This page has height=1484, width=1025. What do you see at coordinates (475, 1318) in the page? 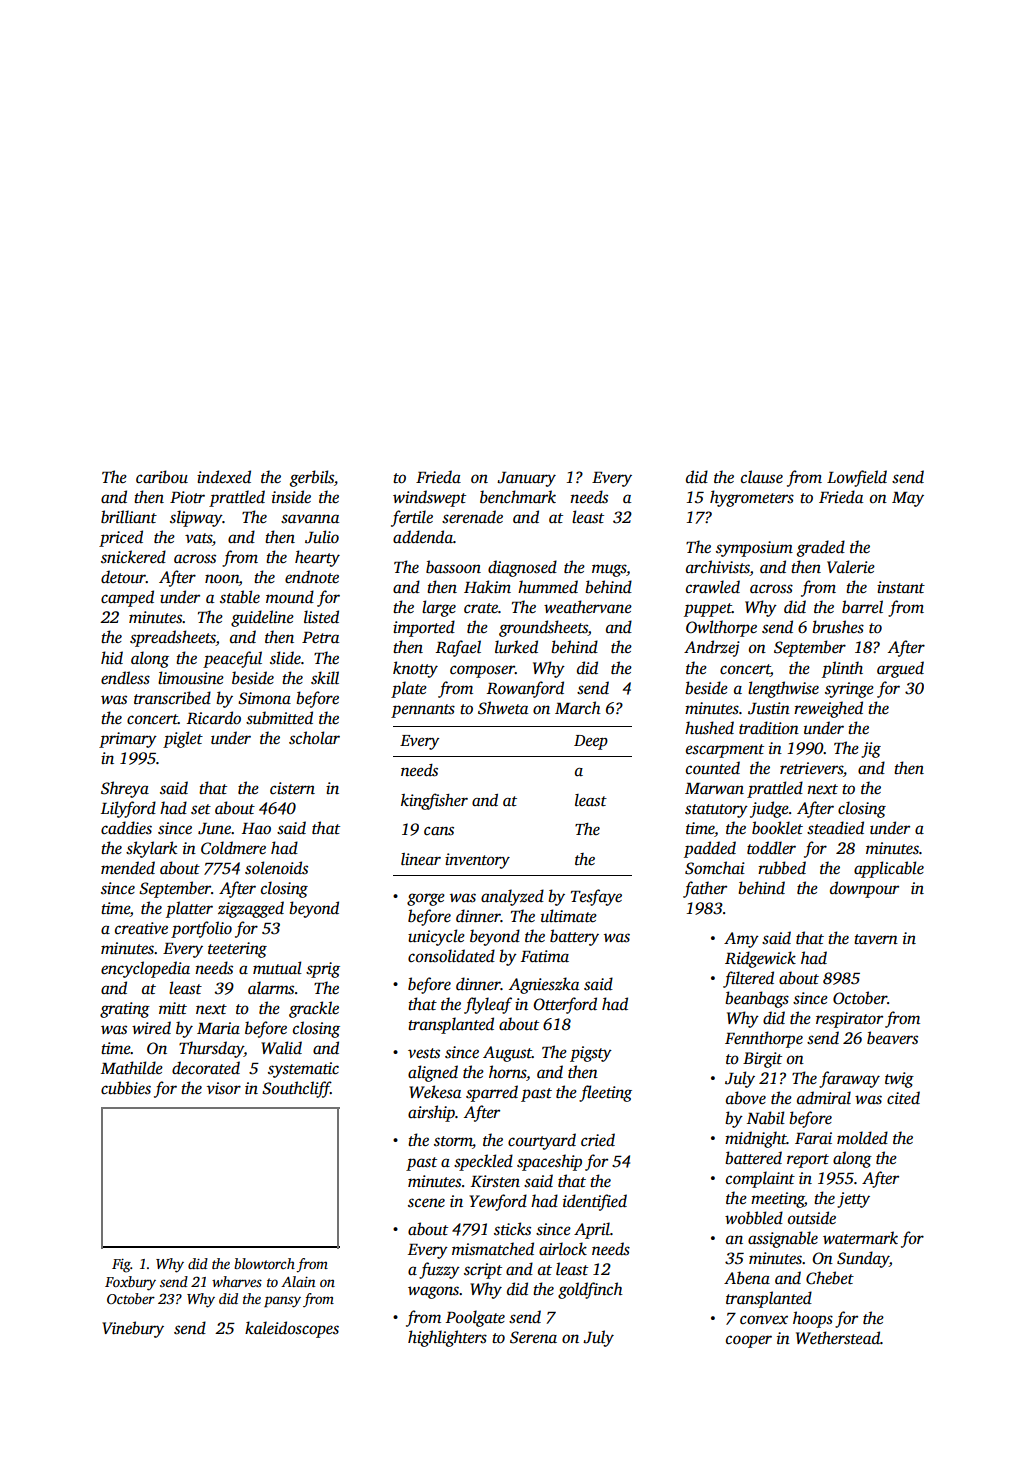
I see `Poolgate` at bounding box center [475, 1318].
